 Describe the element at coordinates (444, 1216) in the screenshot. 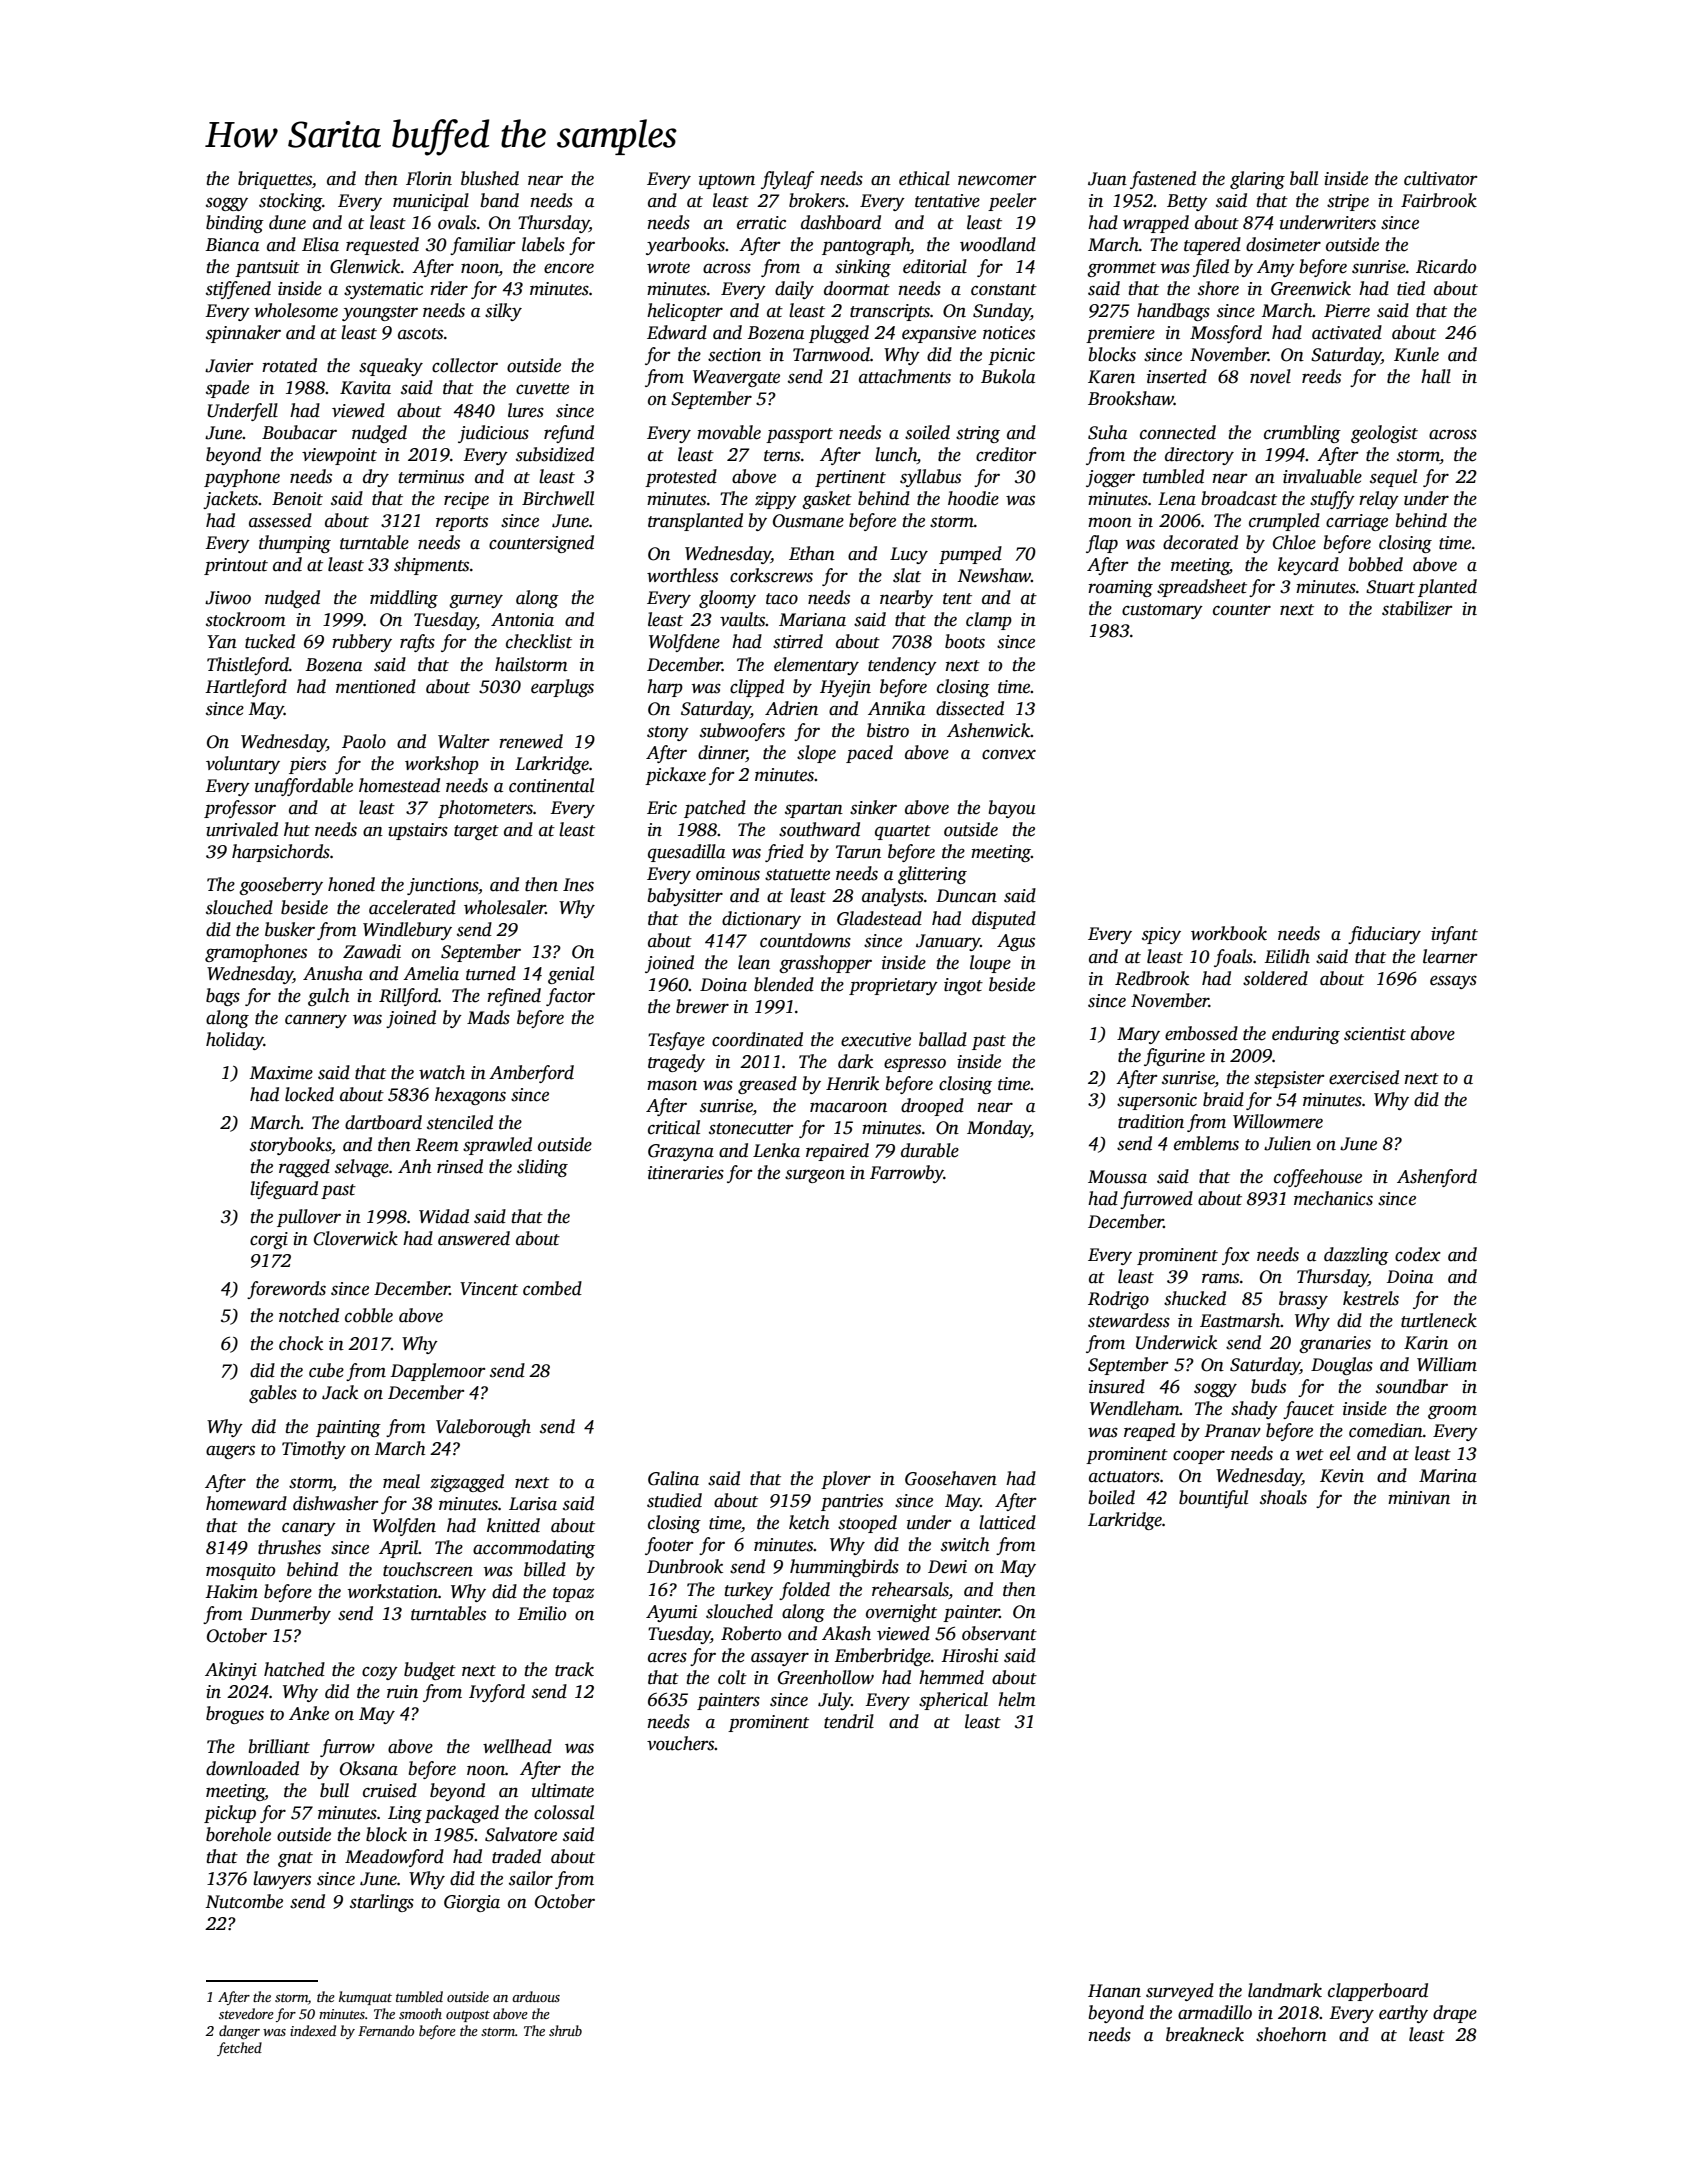

I see `Widad` at that location.
